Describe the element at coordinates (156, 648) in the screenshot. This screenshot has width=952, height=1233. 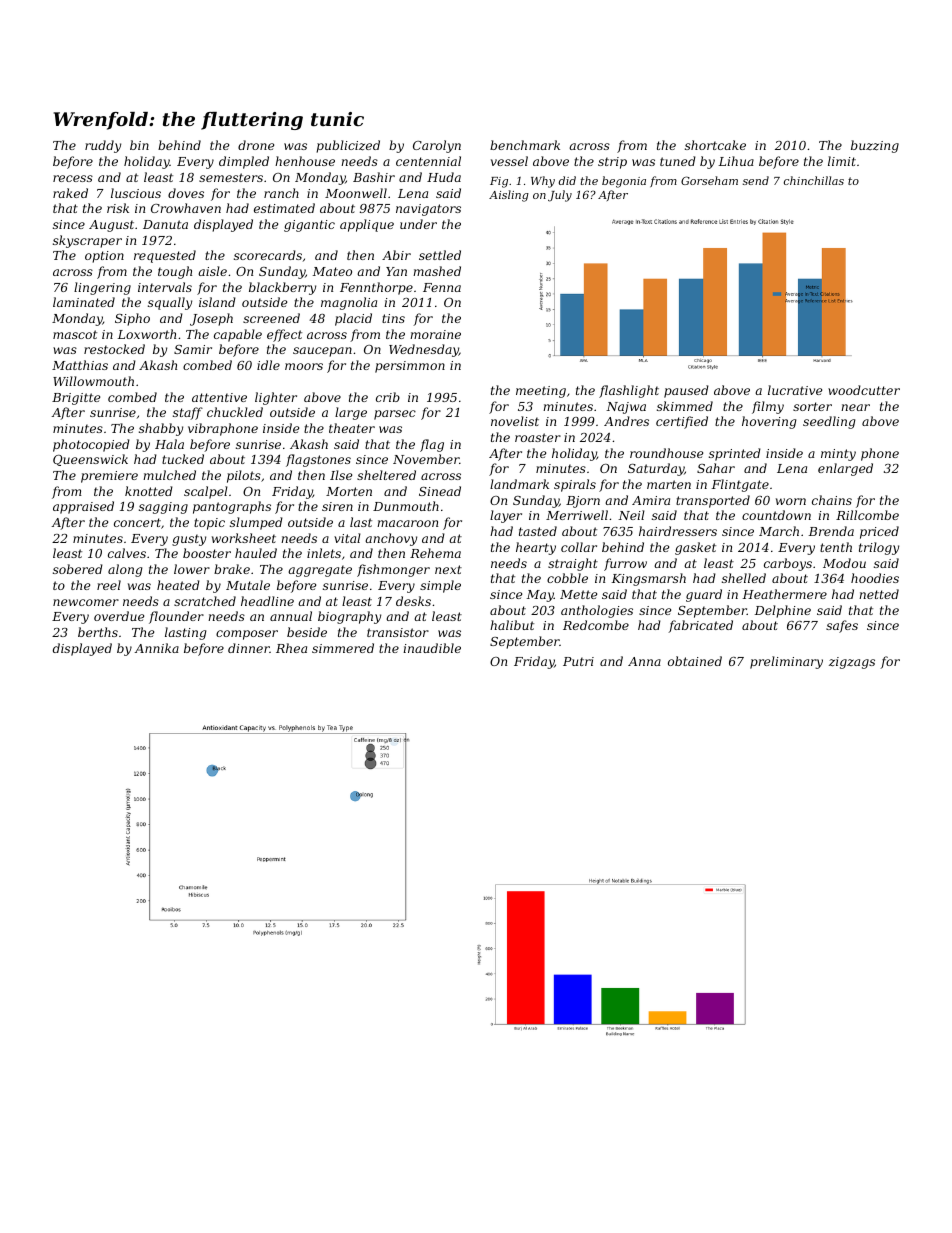
I see `Annika` at that location.
